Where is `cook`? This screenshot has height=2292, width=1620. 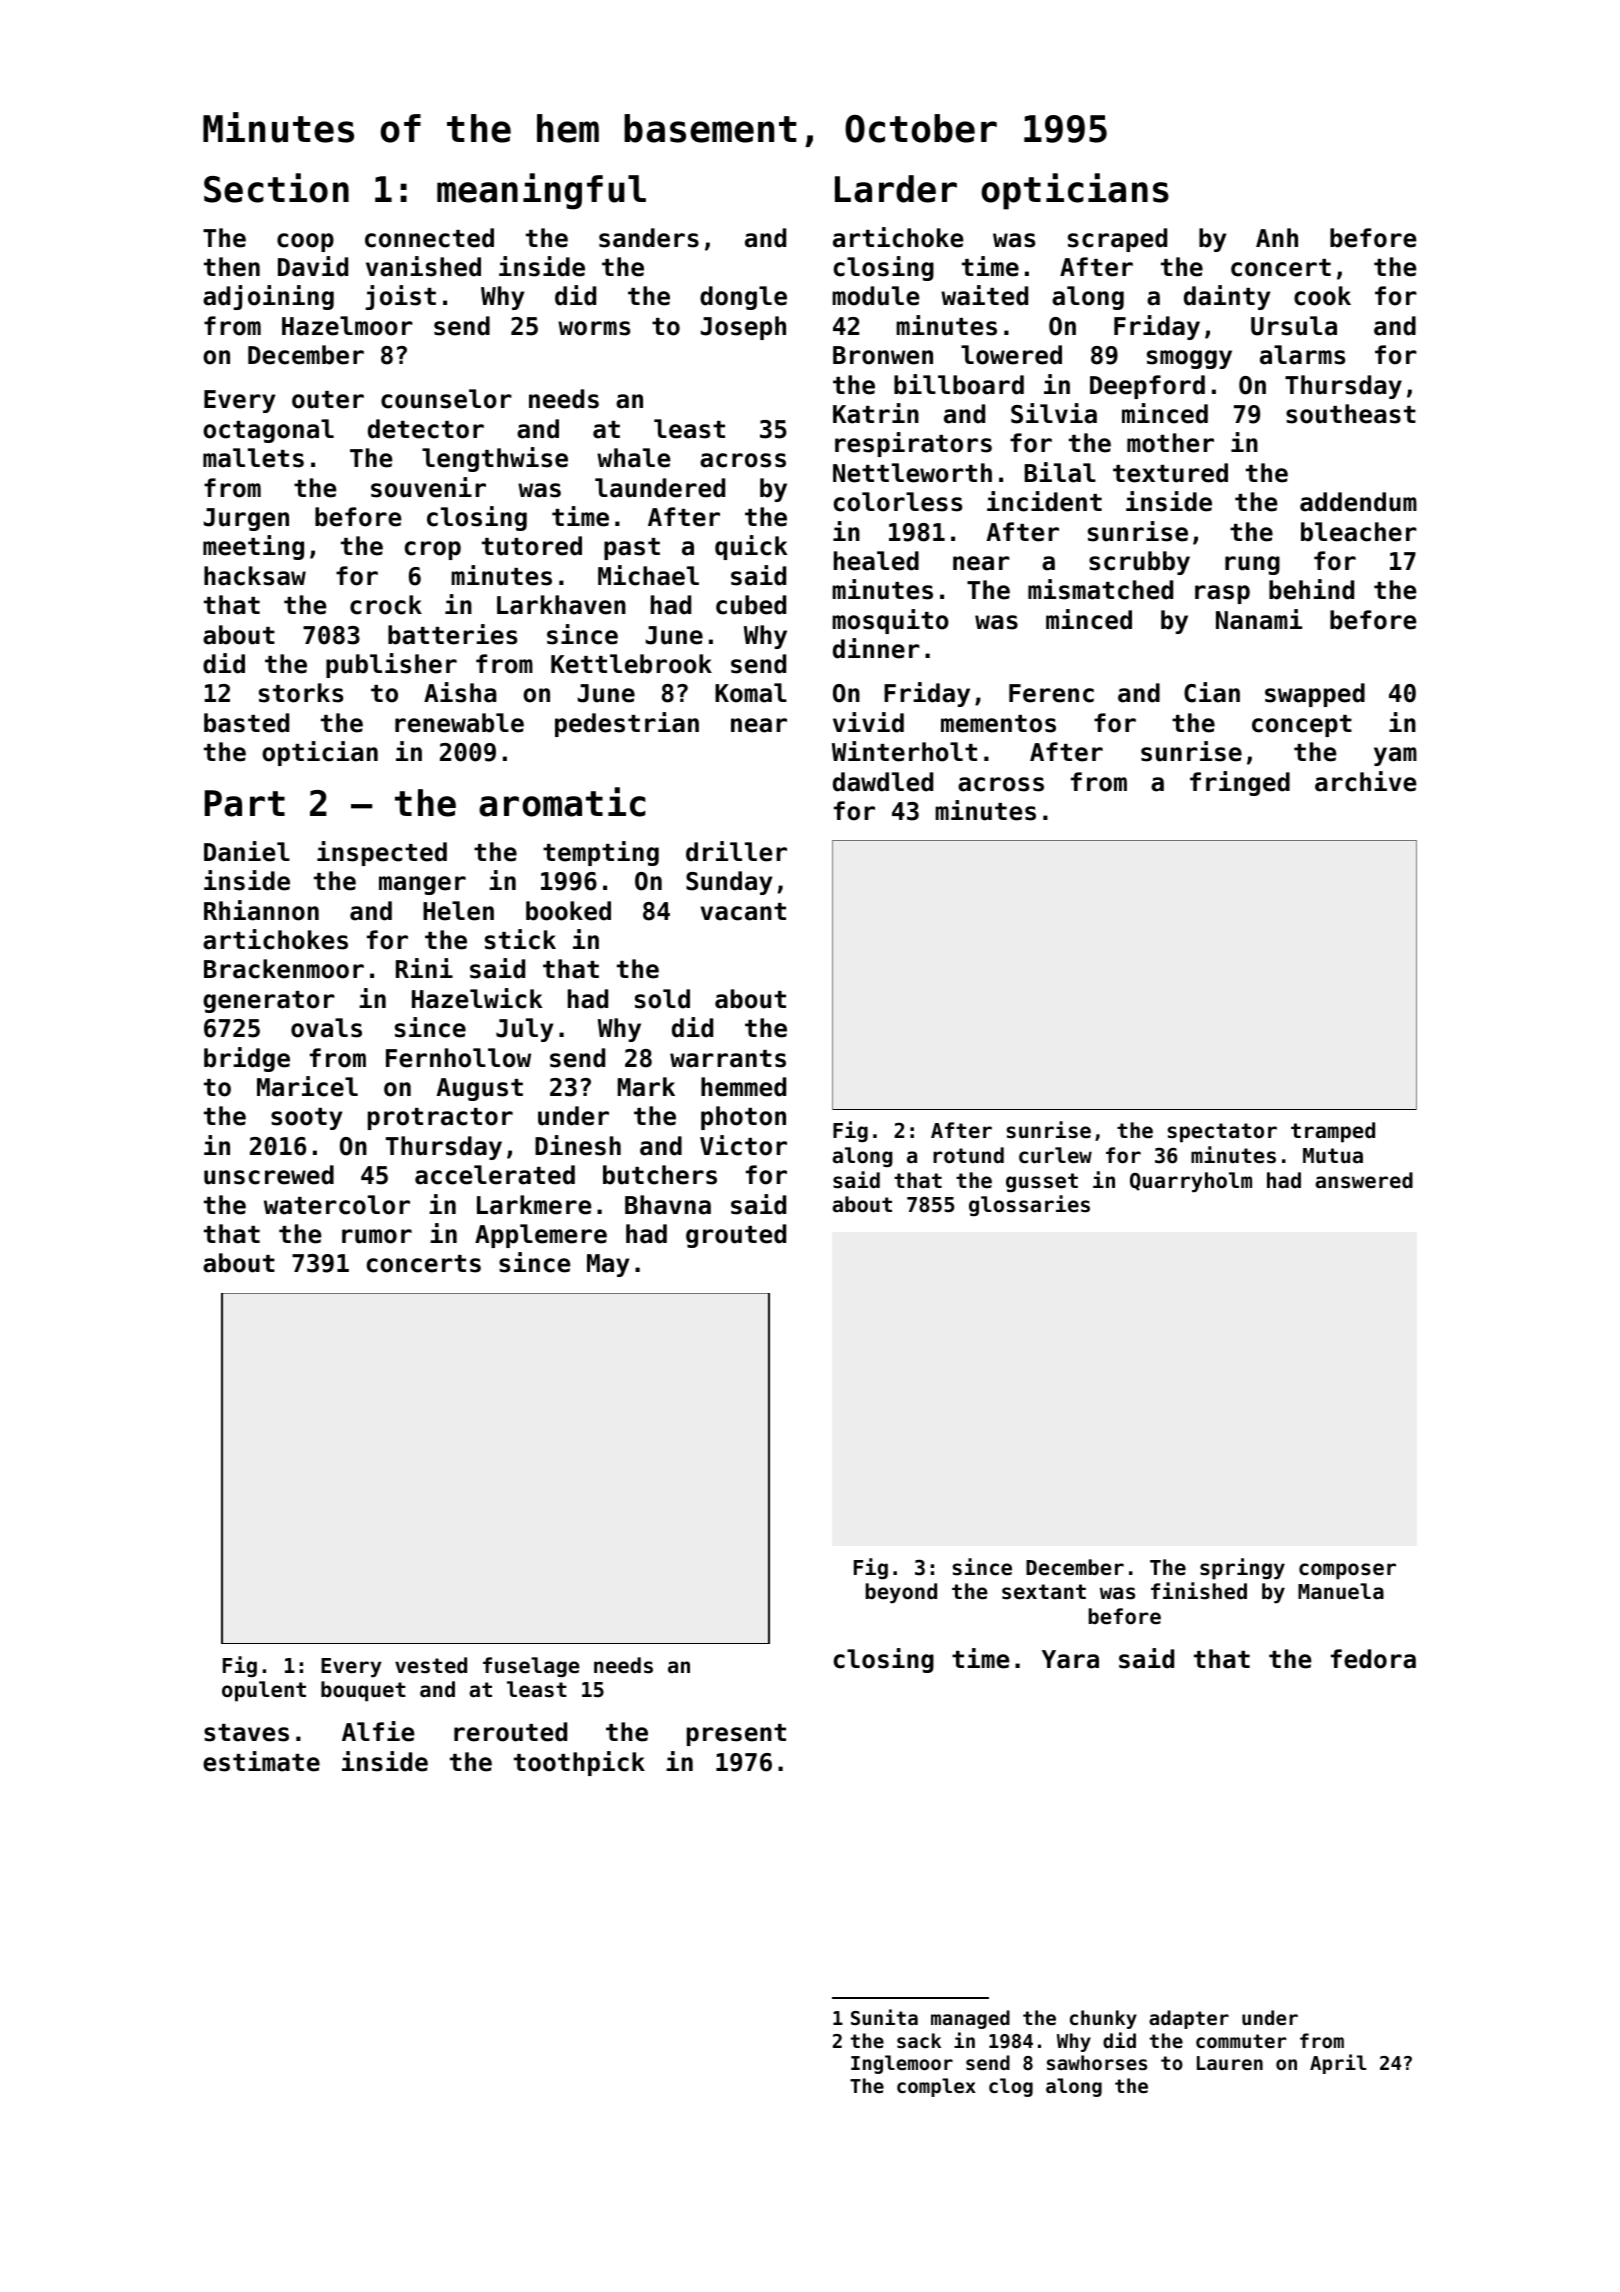
cook is located at coordinates (1322, 296).
